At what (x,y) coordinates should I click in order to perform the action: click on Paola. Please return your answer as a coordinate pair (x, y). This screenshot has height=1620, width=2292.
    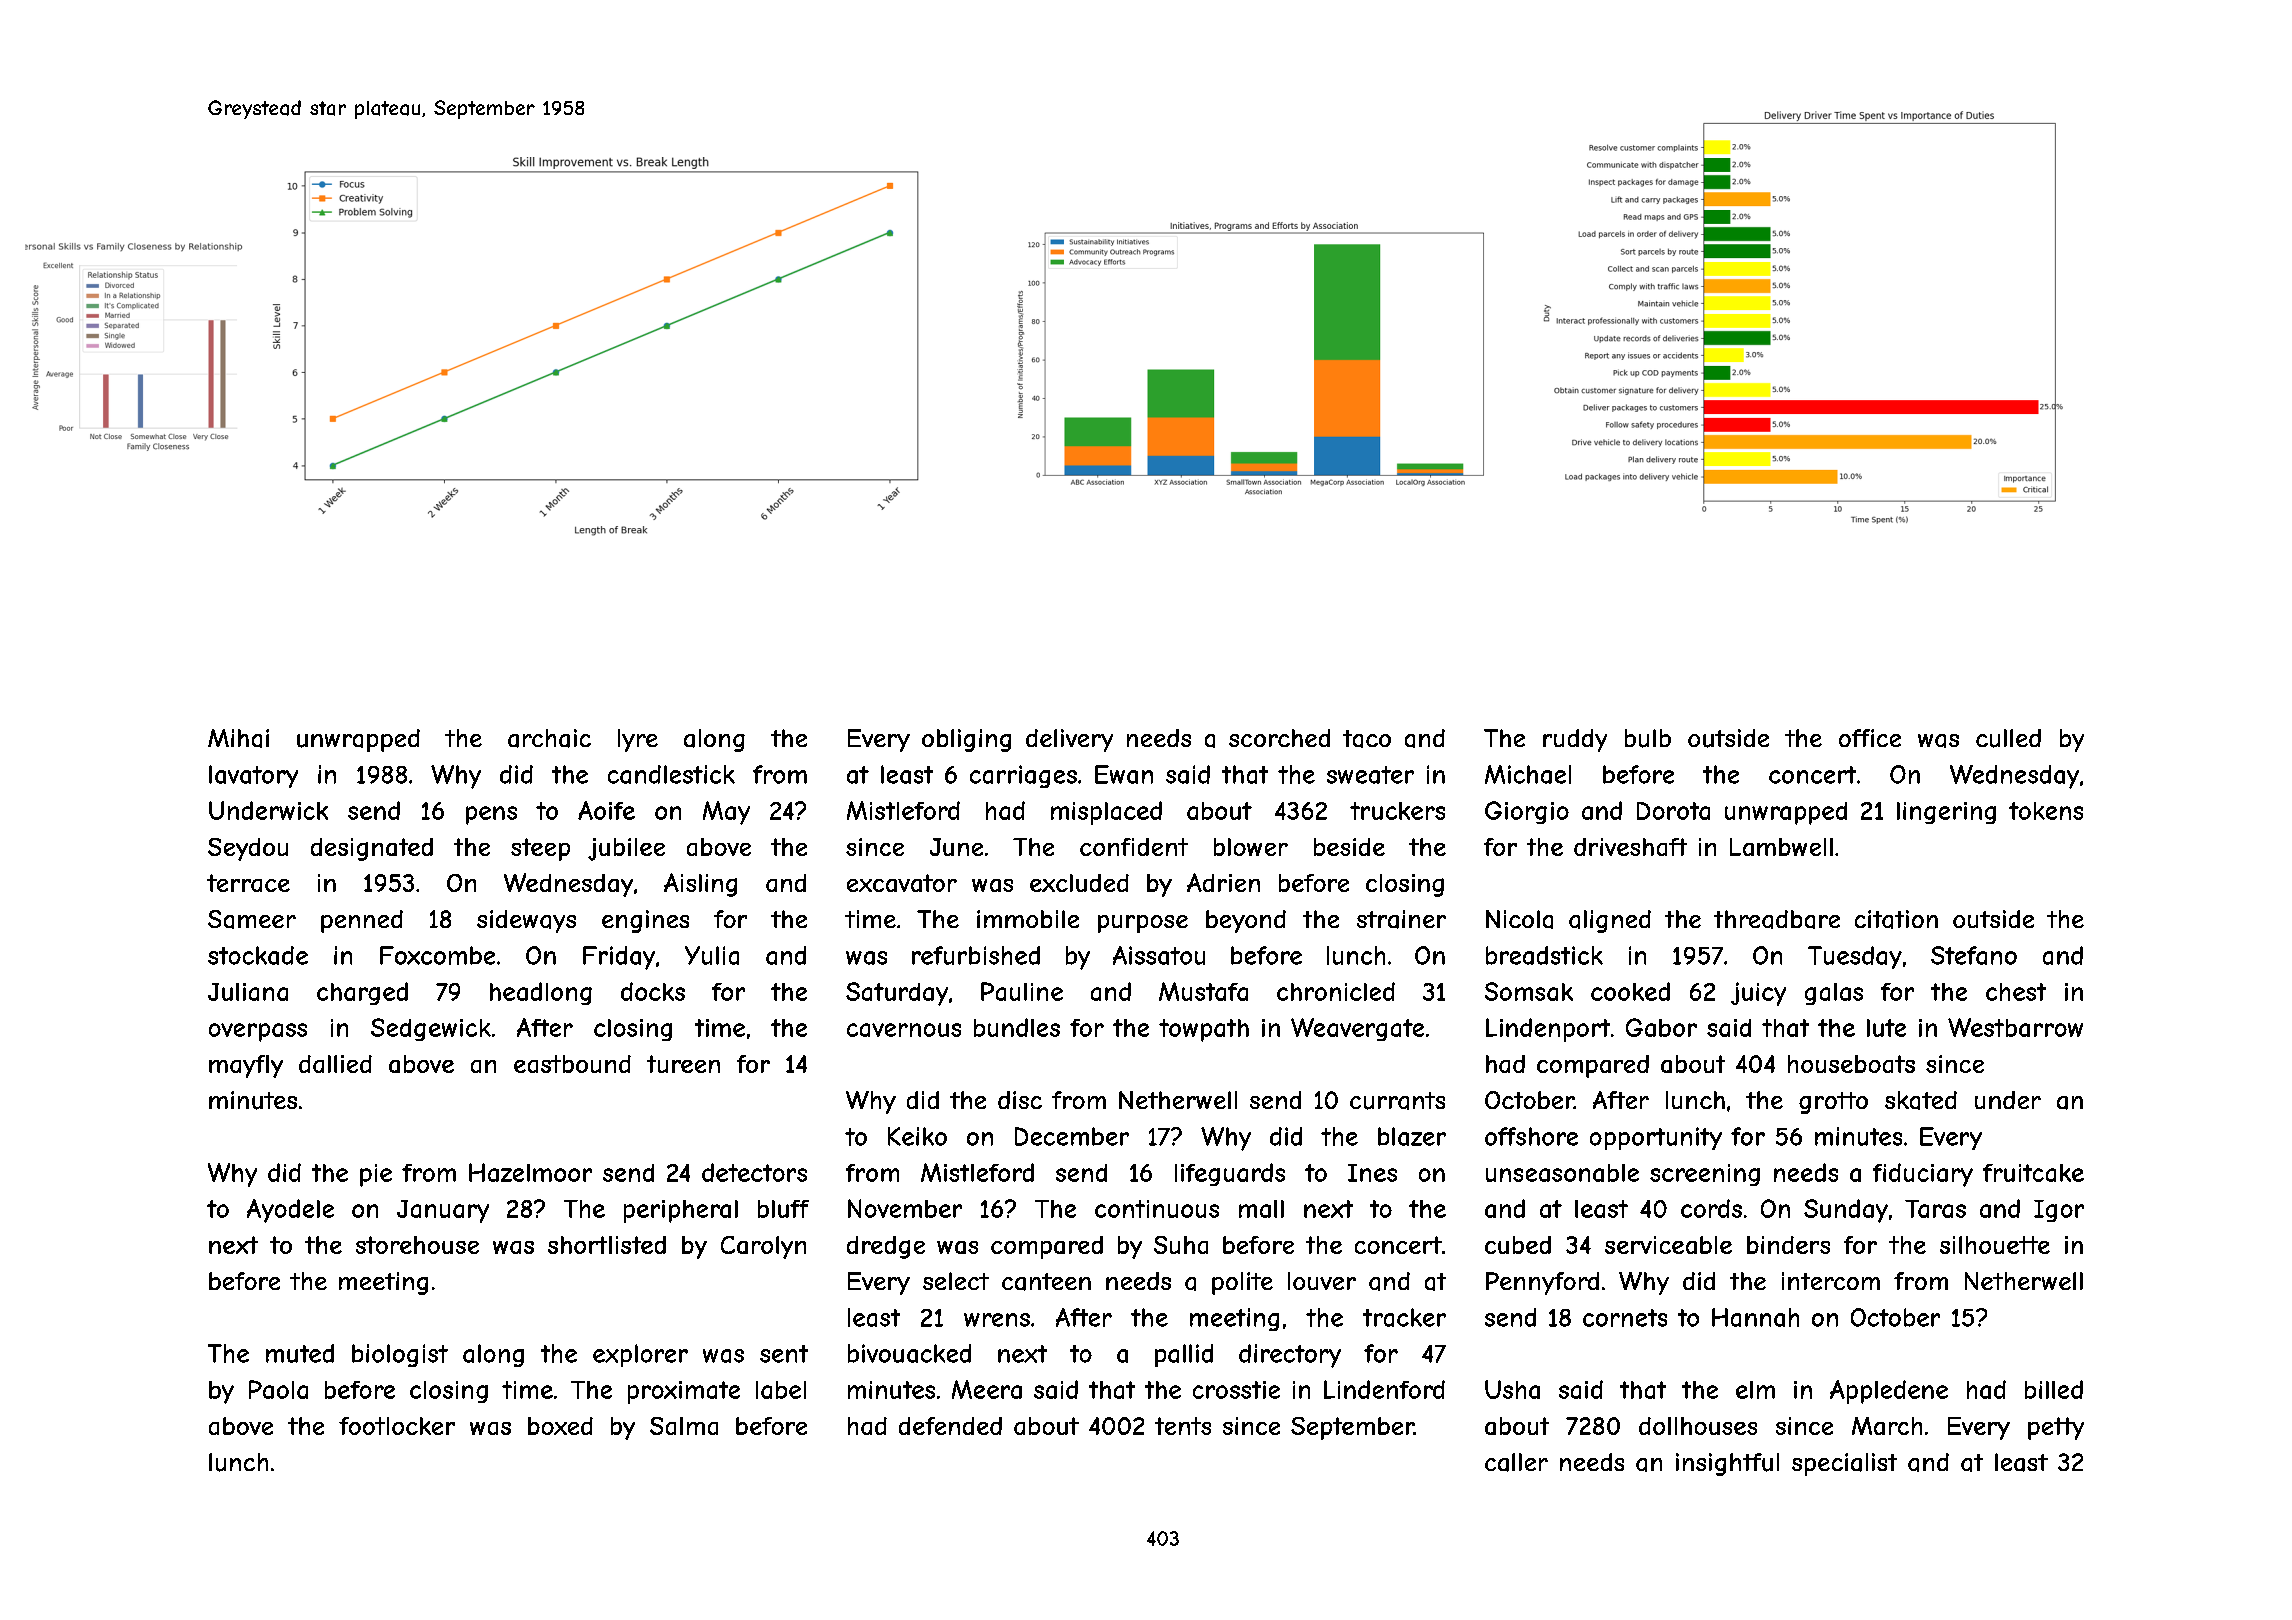
    Looking at the image, I should click on (278, 1389).
